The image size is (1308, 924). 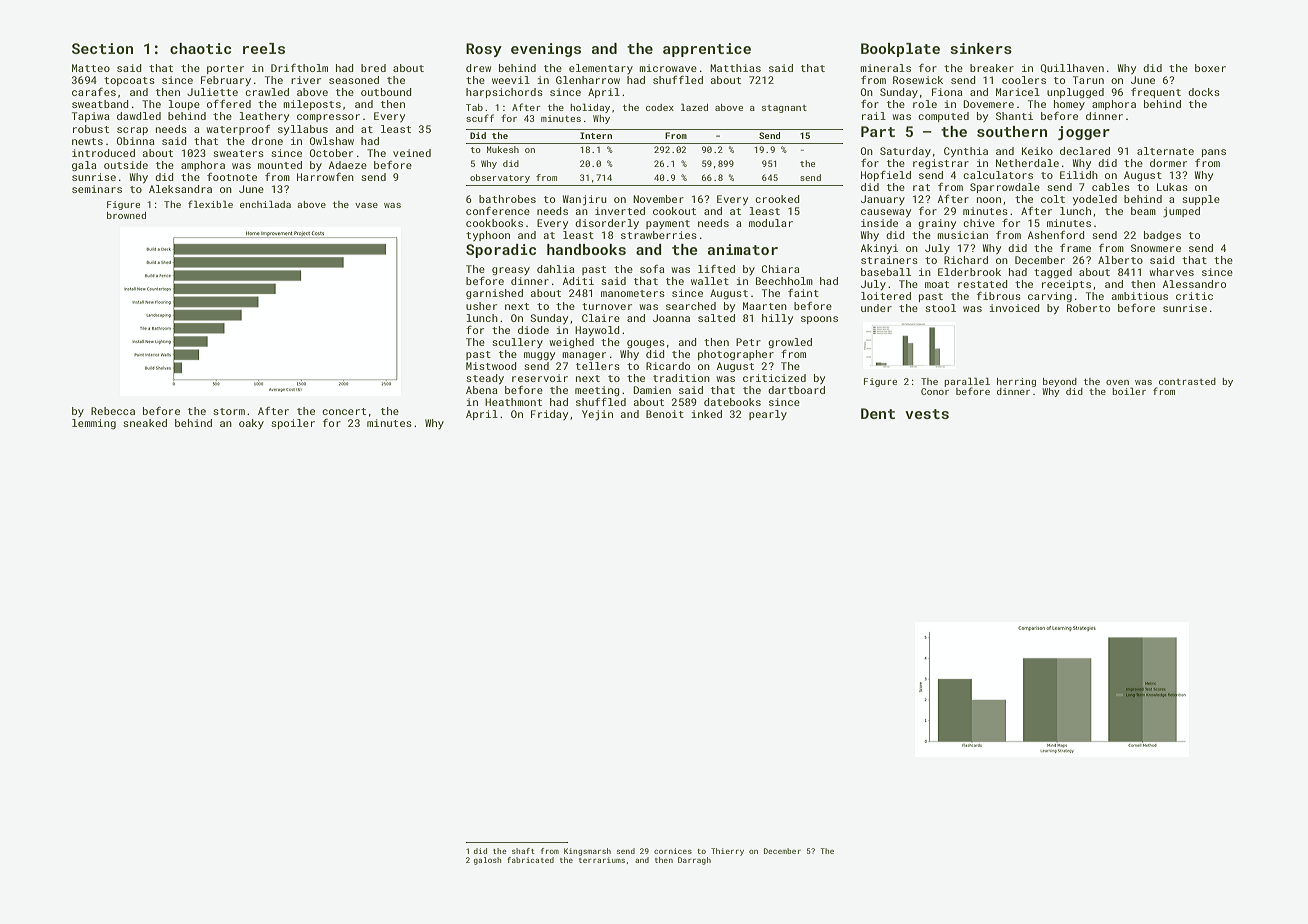 I want to click on Driftholm, so click(x=299, y=68).
